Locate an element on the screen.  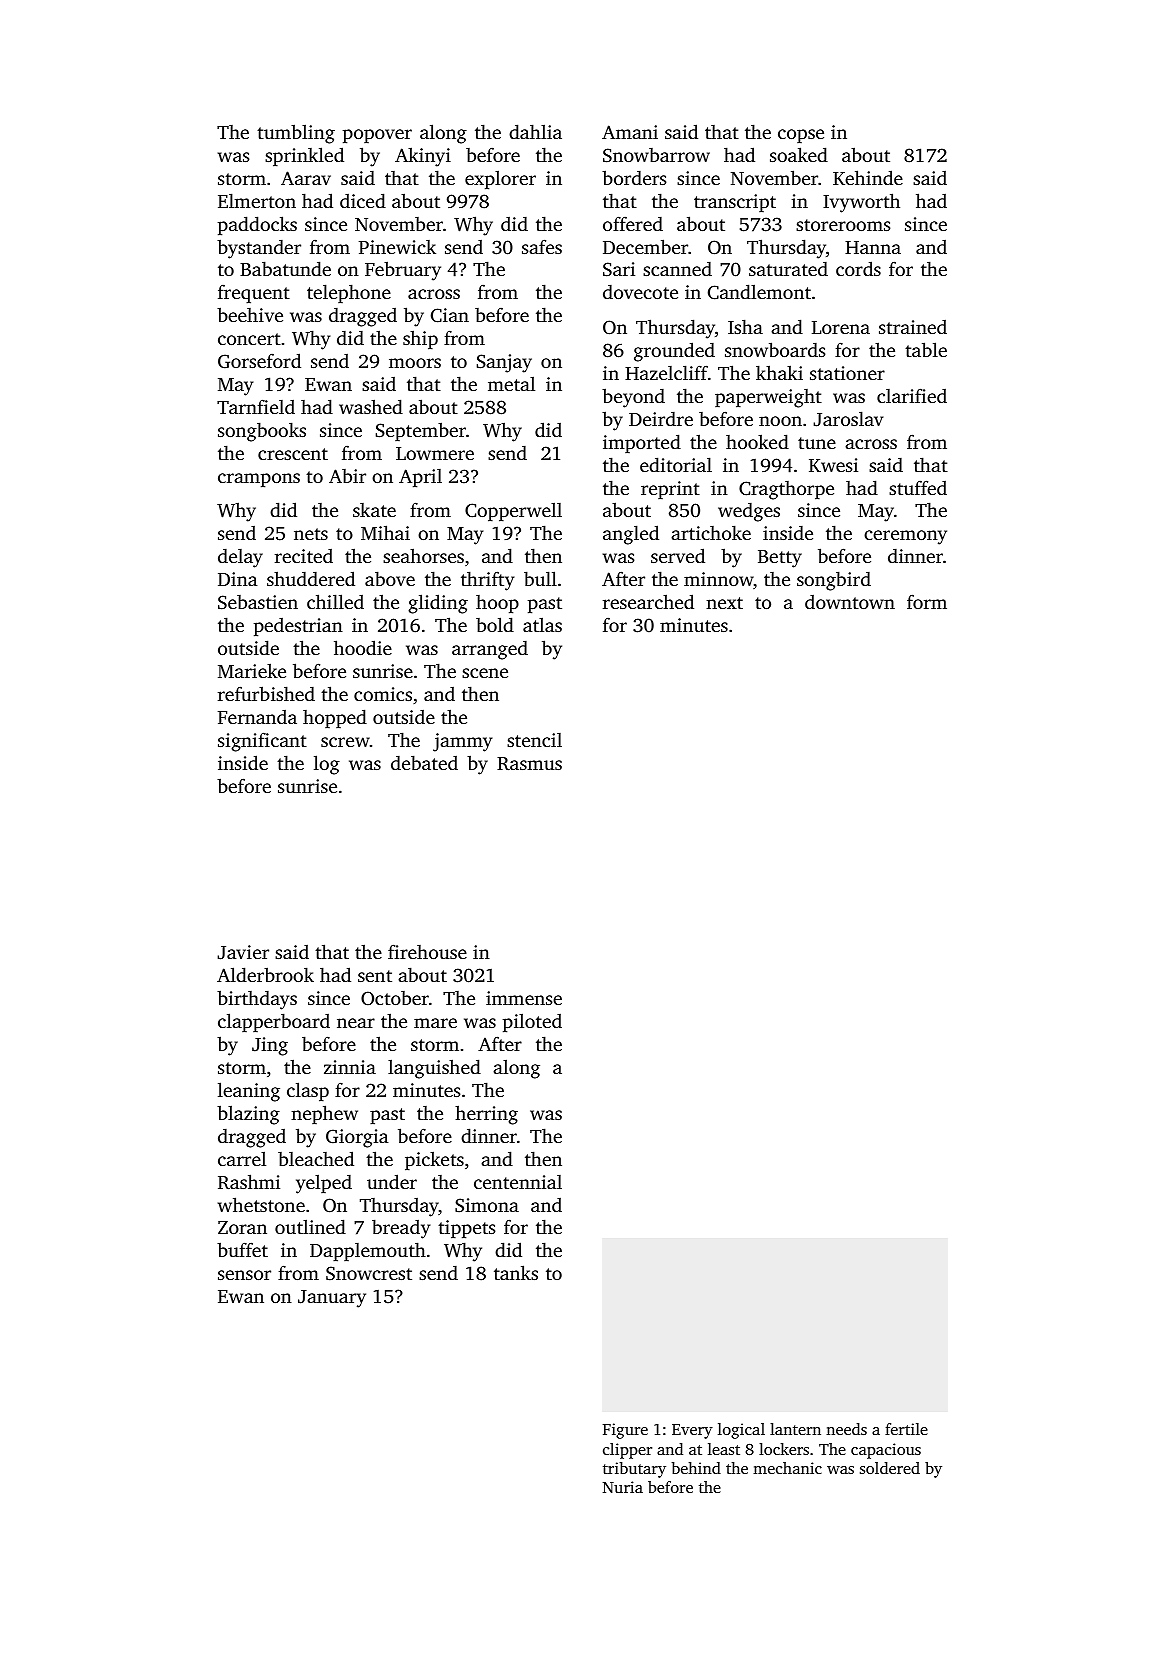
Javier is located at coordinates (243, 952).
